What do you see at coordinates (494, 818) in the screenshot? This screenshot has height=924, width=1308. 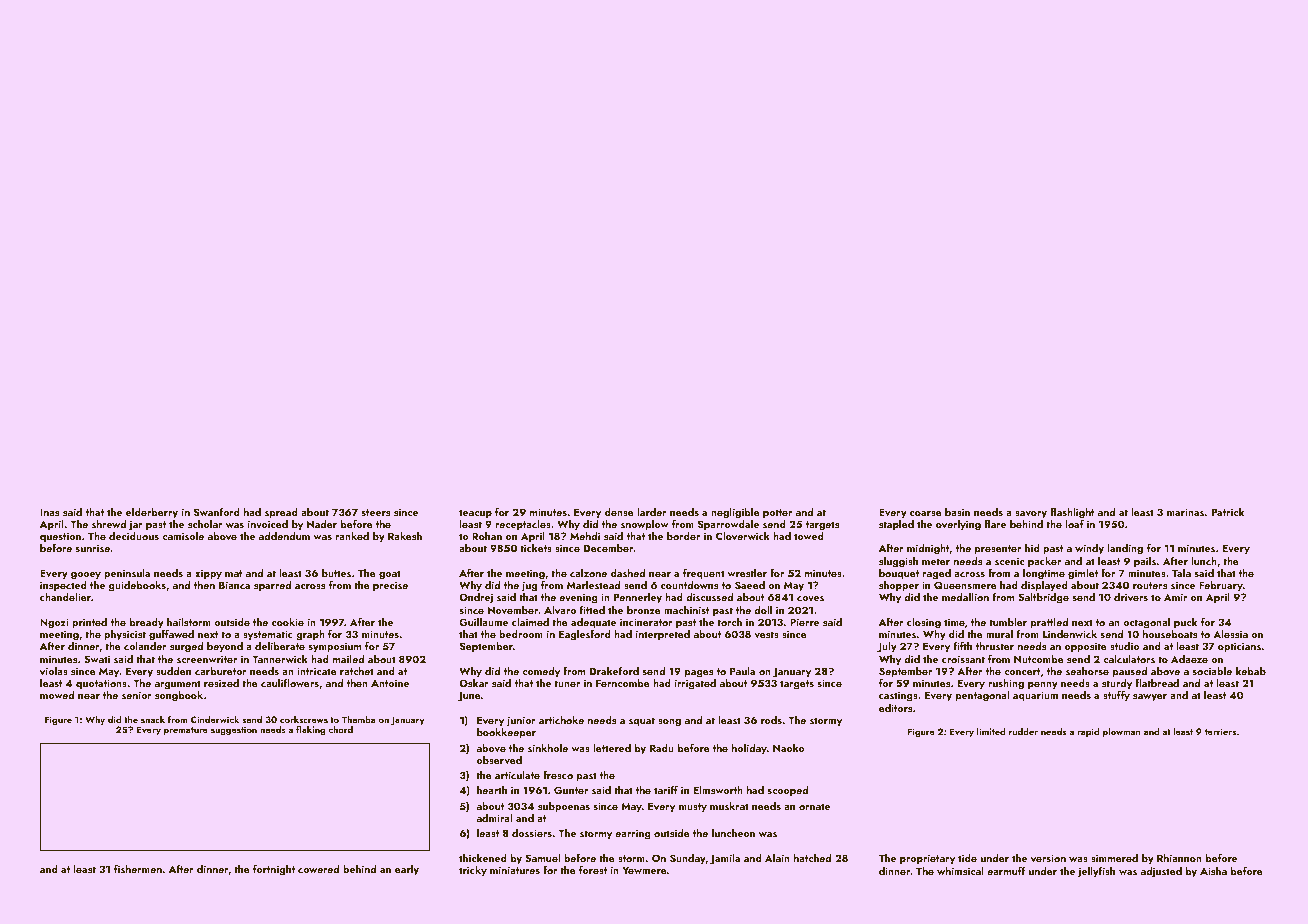 I see `admiral` at bounding box center [494, 818].
